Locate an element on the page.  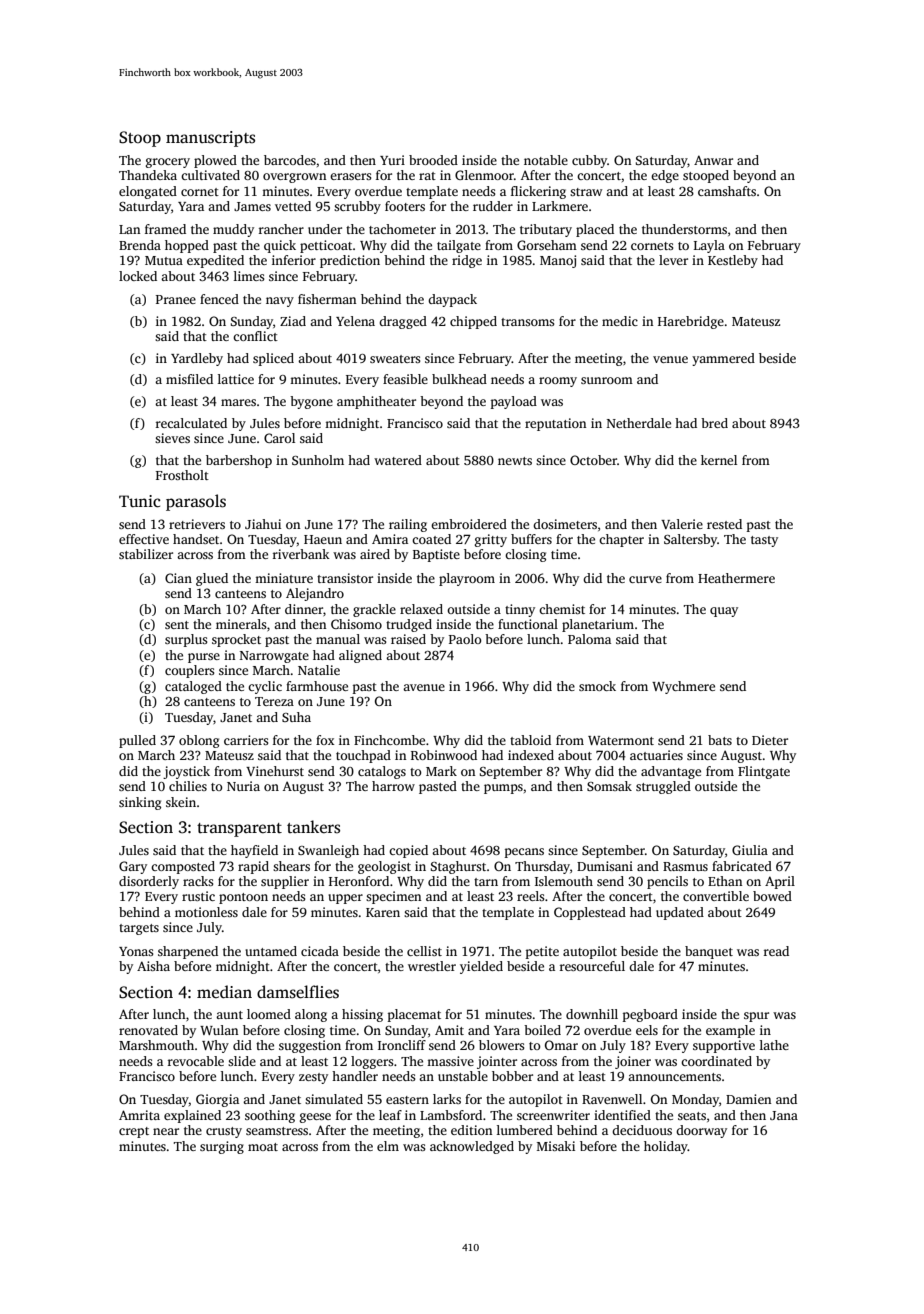
bowed is located at coordinates (772, 896).
